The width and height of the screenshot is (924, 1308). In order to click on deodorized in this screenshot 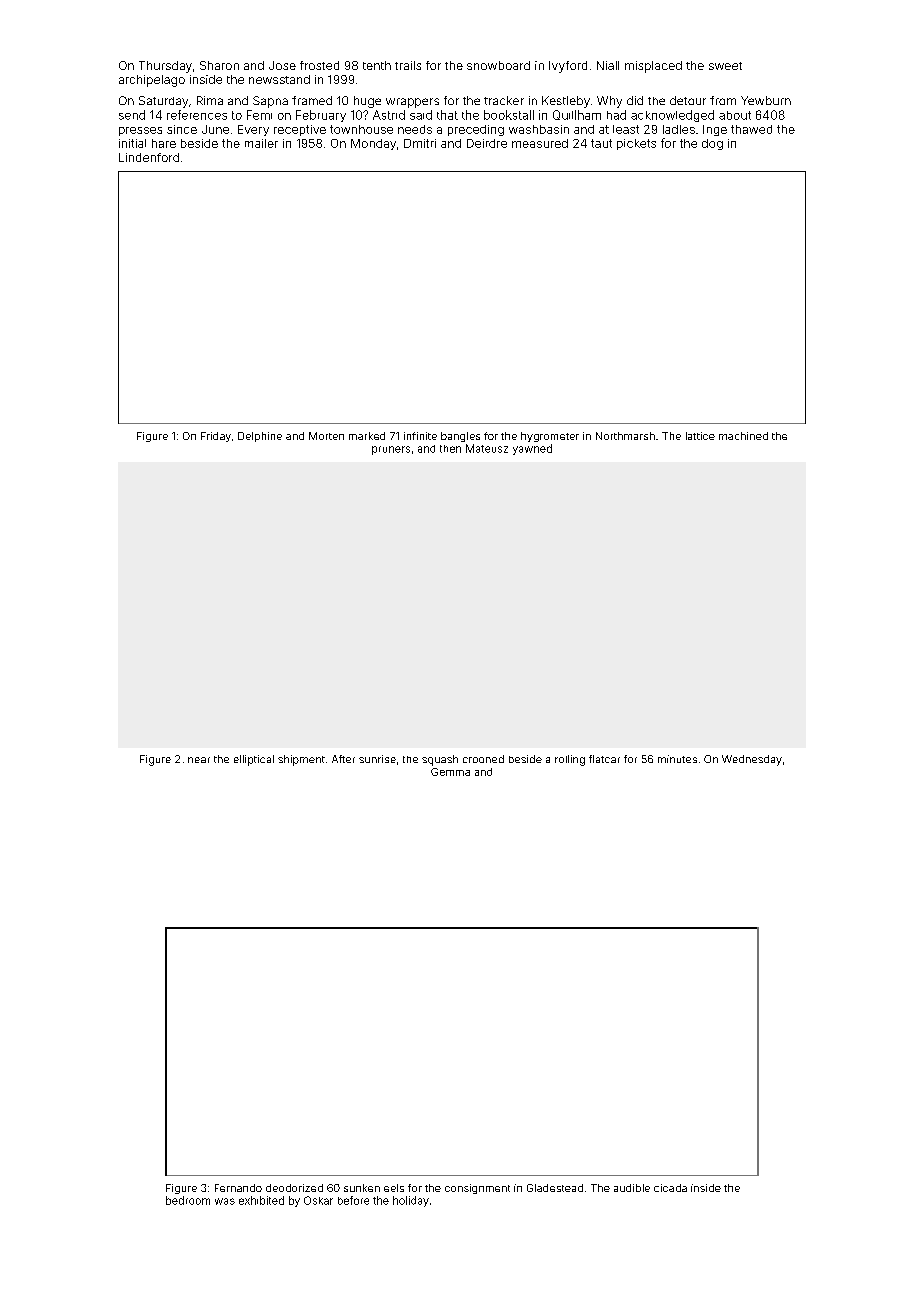, I will do `click(294, 1188)`.
